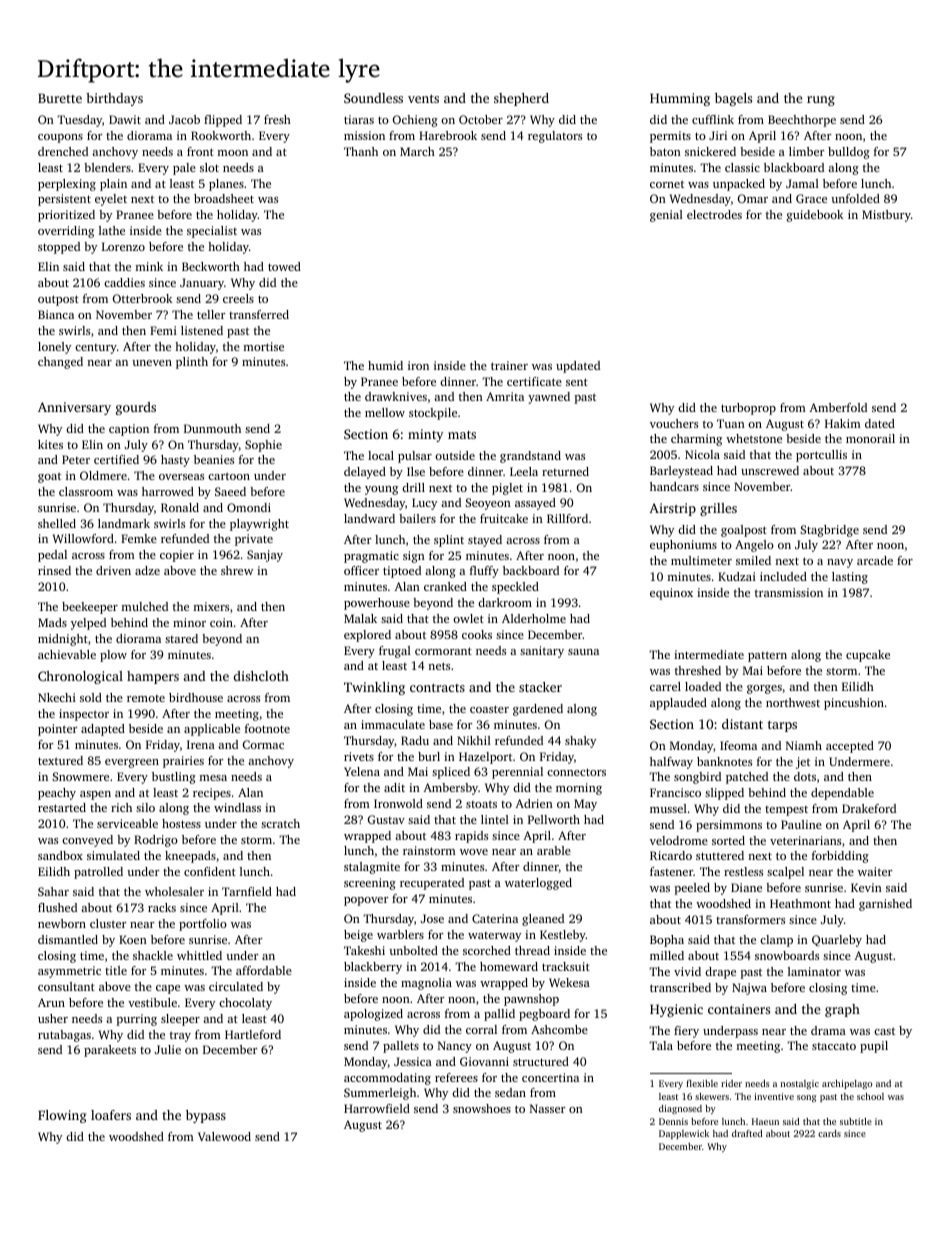 This screenshot has height=1233, width=952. What do you see at coordinates (543, 920) in the screenshot?
I see `gleaned` at bounding box center [543, 920].
